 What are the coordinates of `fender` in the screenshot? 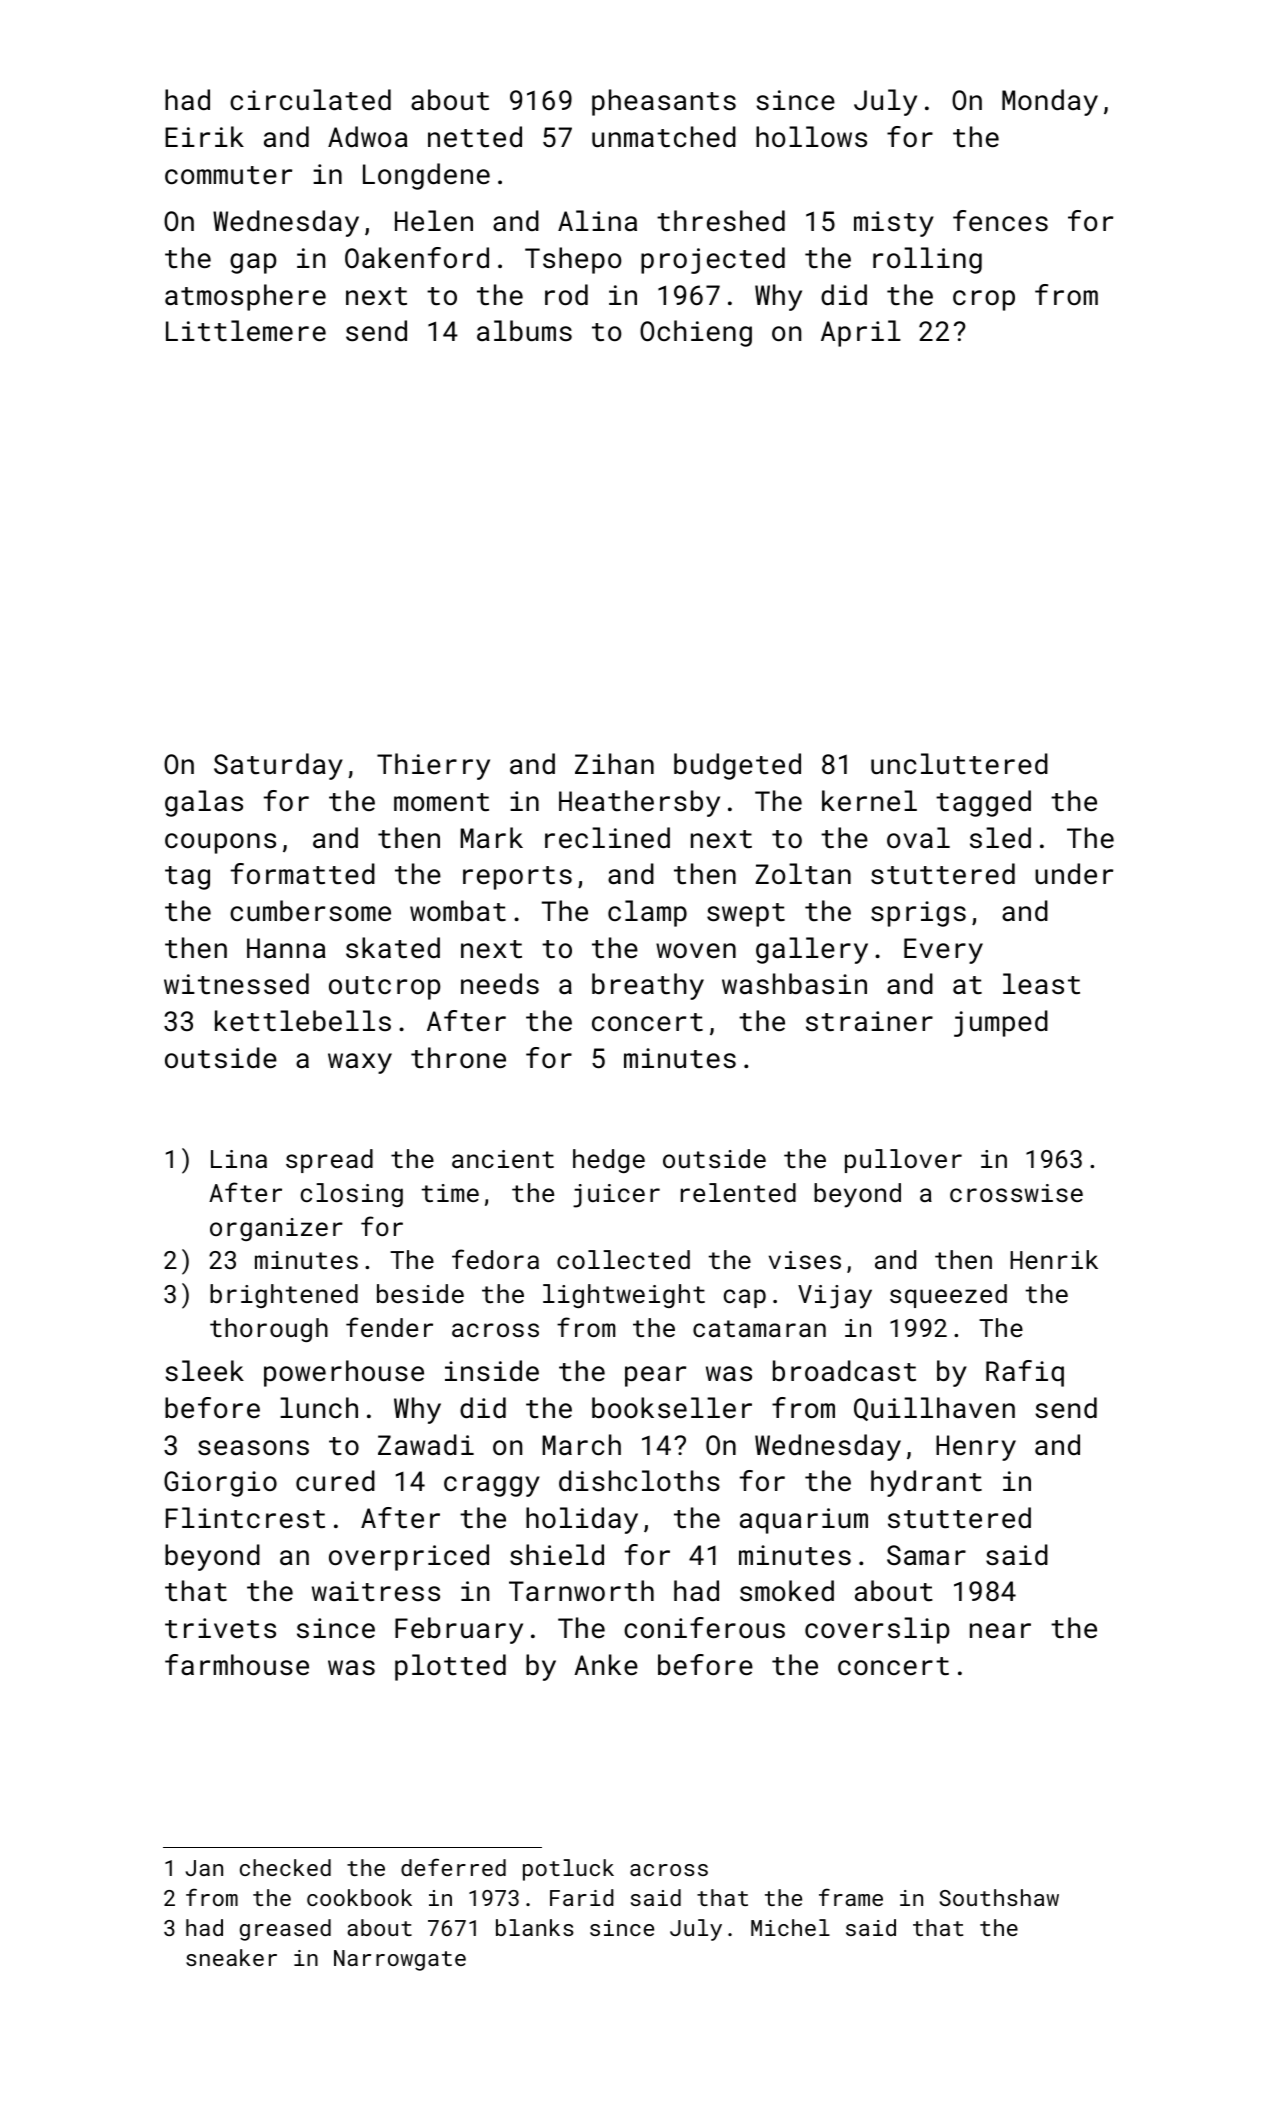 It's located at (389, 1327).
